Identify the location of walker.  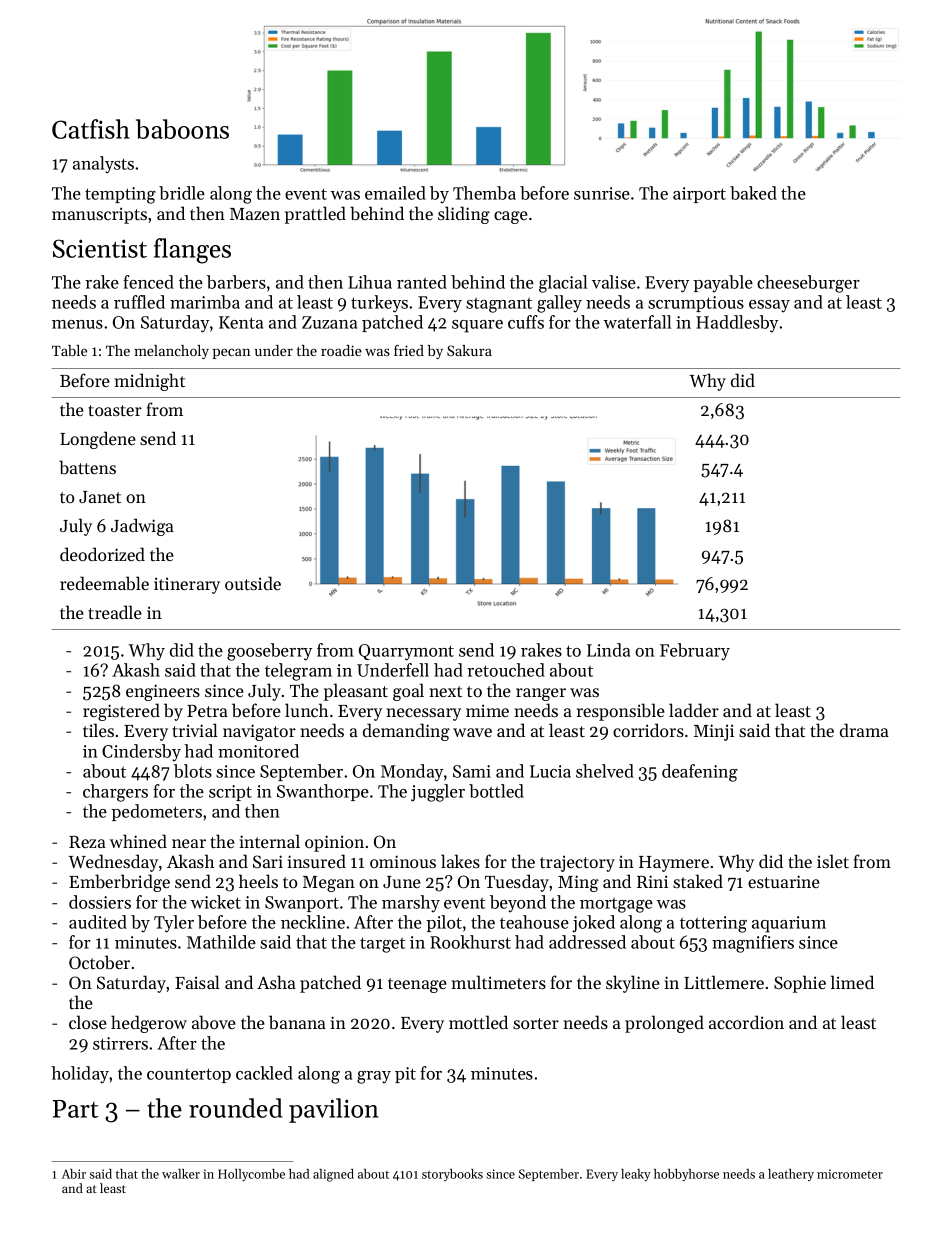
(181, 1174).
